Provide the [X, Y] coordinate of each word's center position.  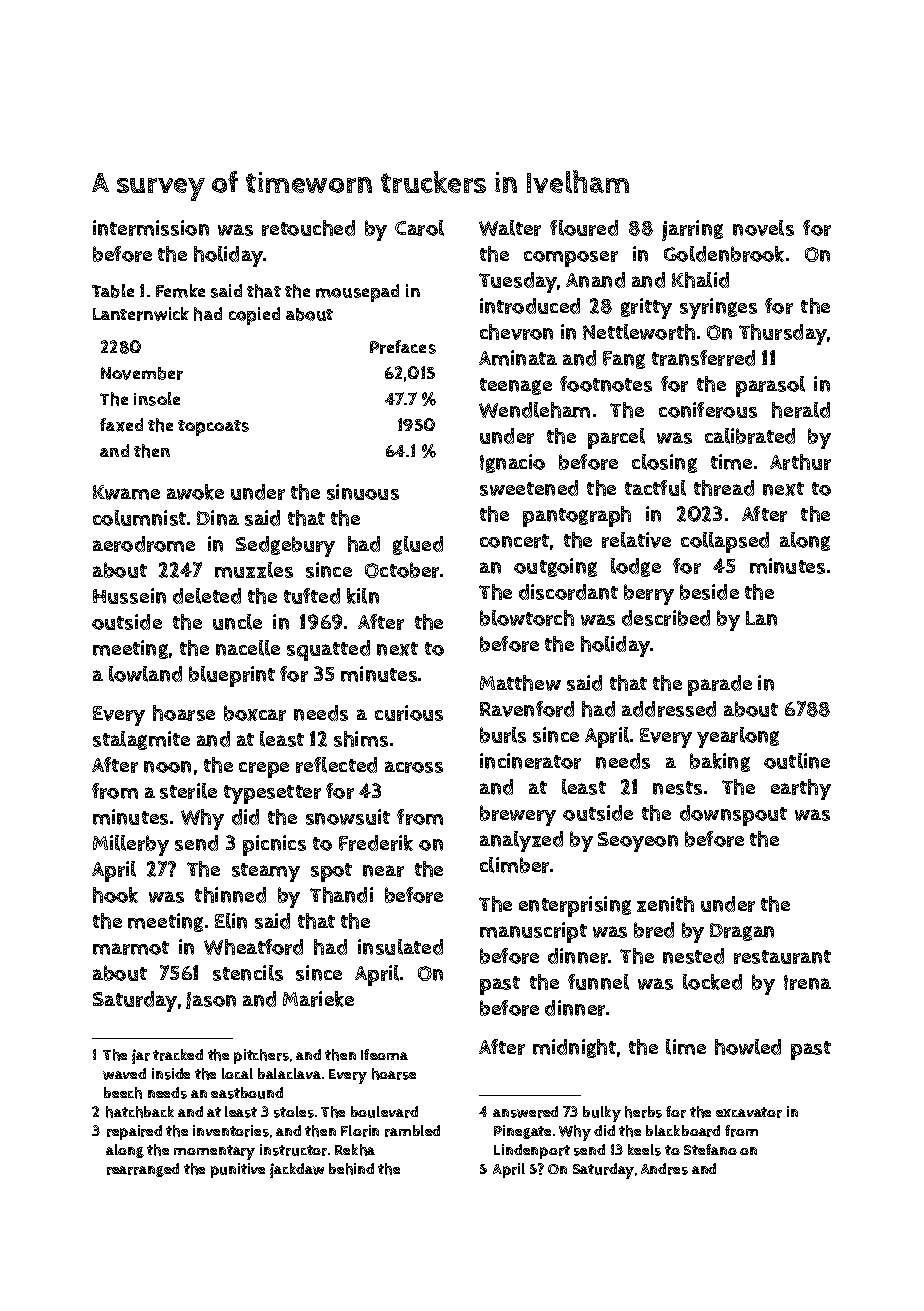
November [142, 373]
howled [748, 1047]
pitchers [261, 1056]
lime [686, 1047]
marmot [131, 948]
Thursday [783, 334]
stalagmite [141, 740]
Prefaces [403, 347]
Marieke [318, 999]
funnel [598, 982]
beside [709, 592]
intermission [151, 228]
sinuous [363, 492]
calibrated [750, 436]
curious [409, 713]
